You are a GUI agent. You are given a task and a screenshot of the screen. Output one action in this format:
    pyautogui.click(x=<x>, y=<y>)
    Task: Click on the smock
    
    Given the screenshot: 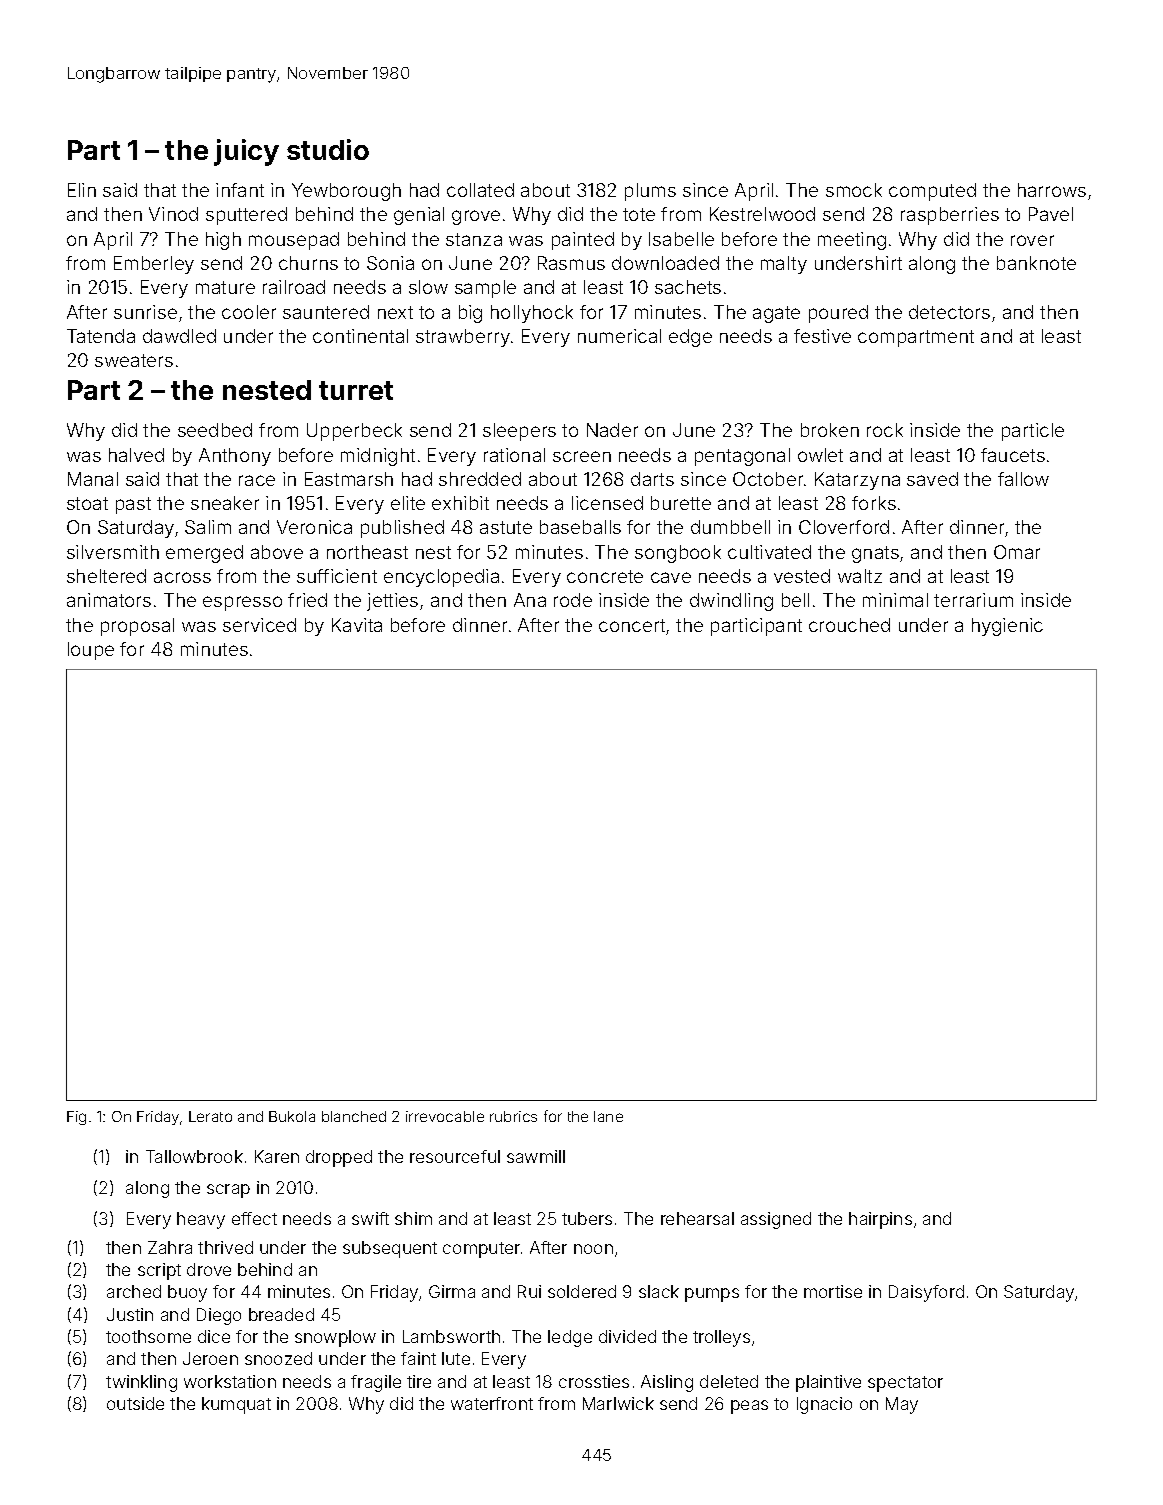 What is the action you would take?
    pyautogui.click(x=854, y=190)
